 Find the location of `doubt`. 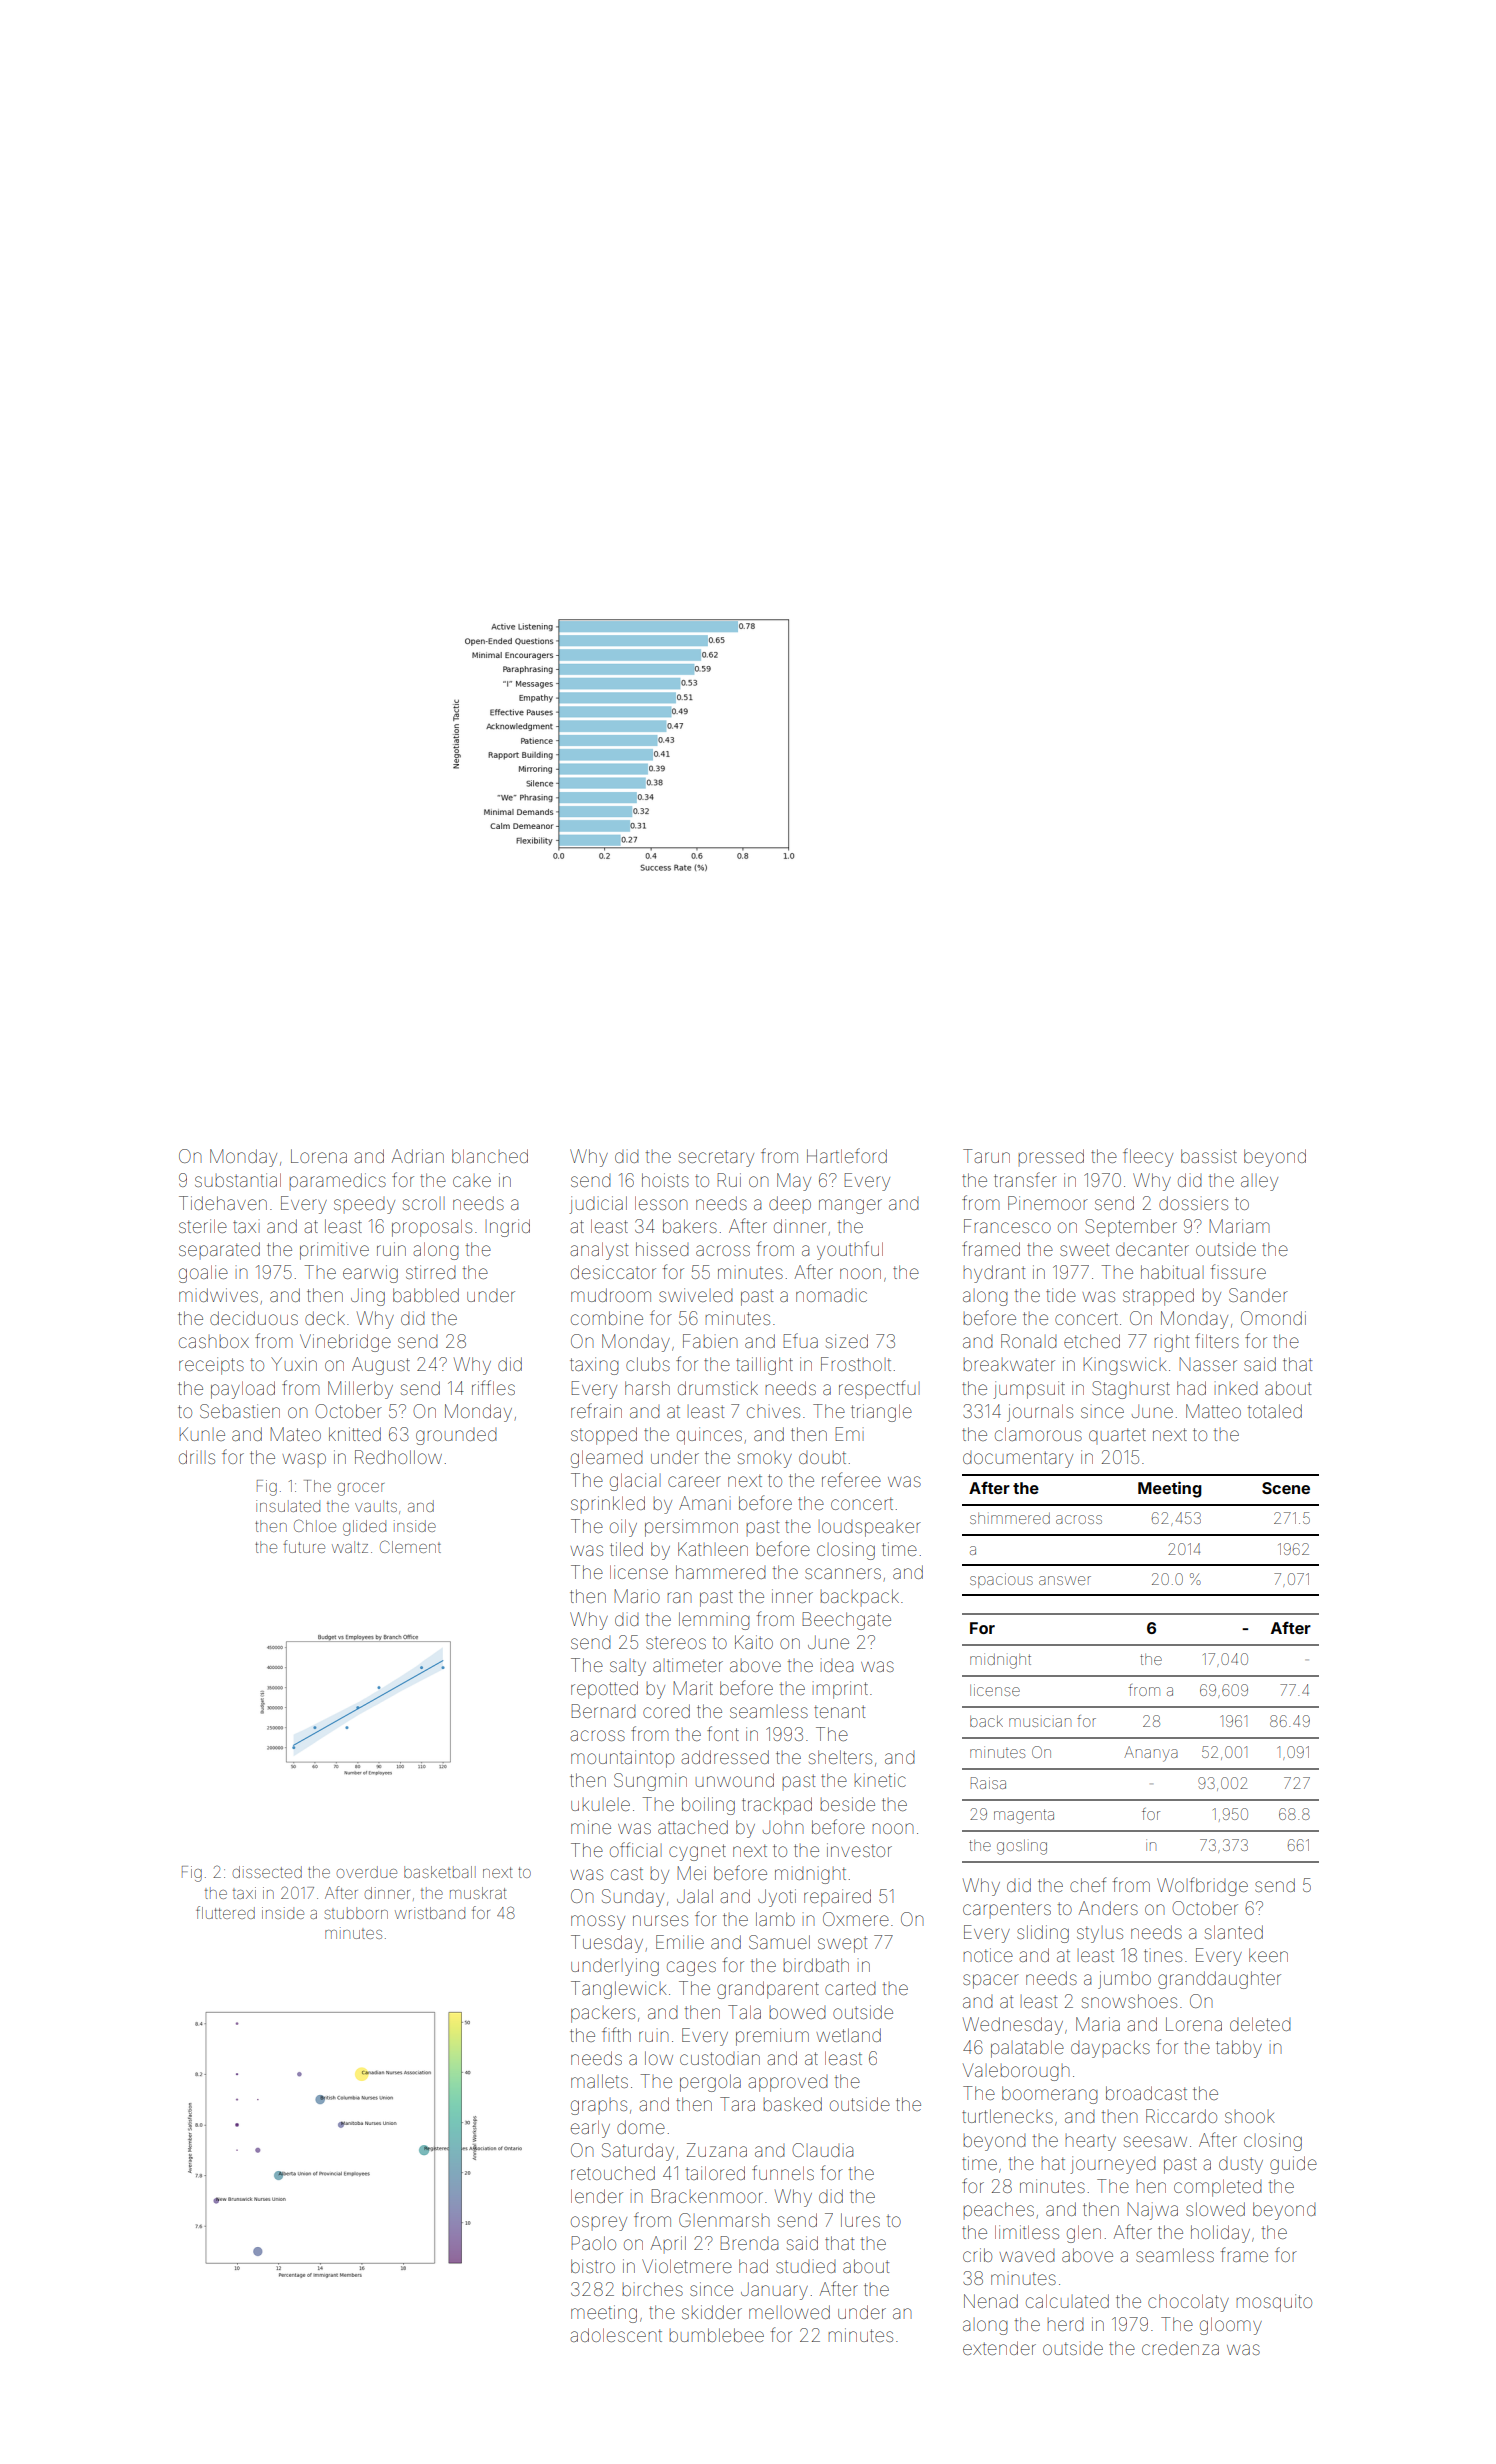

doubt is located at coordinates (822, 1457).
